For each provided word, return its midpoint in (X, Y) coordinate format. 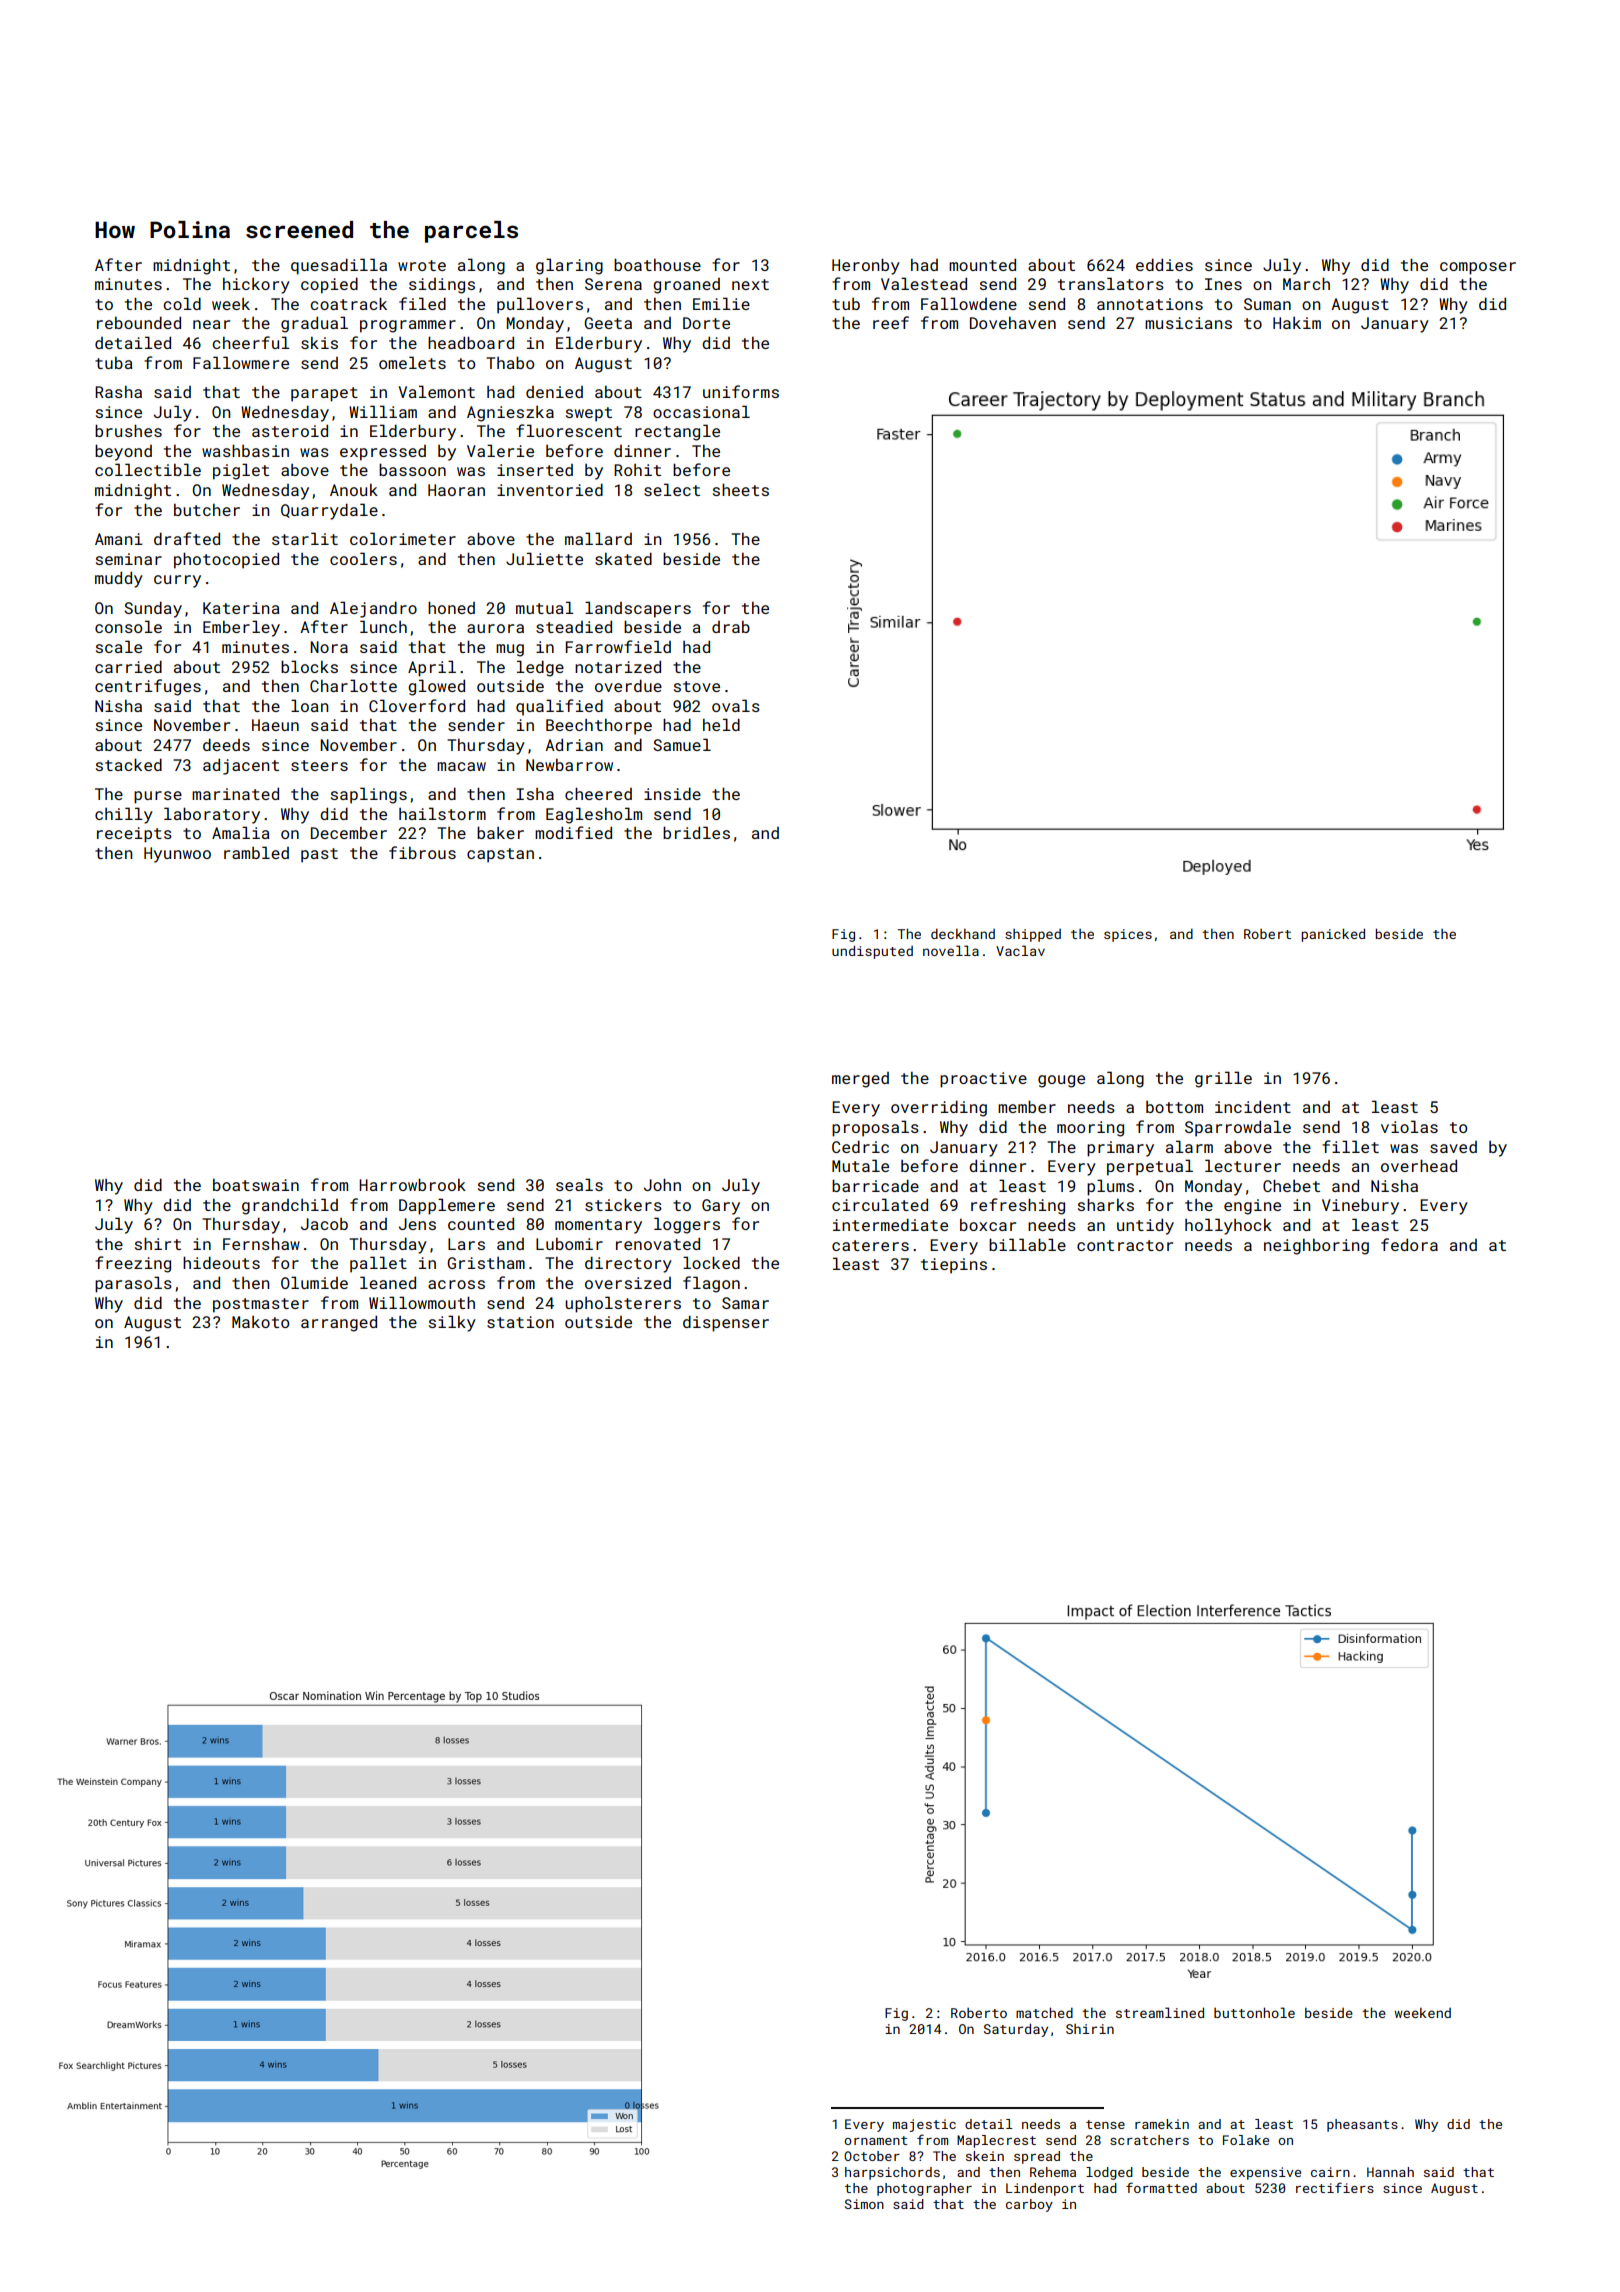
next (750, 284)
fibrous (422, 852)
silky (452, 1323)
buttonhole (1254, 2012)
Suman (1267, 304)
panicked (1333, 935)
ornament (876, 2140)
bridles (696, 832)
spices (1128, 935)
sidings (442, 286)
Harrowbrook (412, 1184)
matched (1044, 2012)
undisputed (872, 952)
